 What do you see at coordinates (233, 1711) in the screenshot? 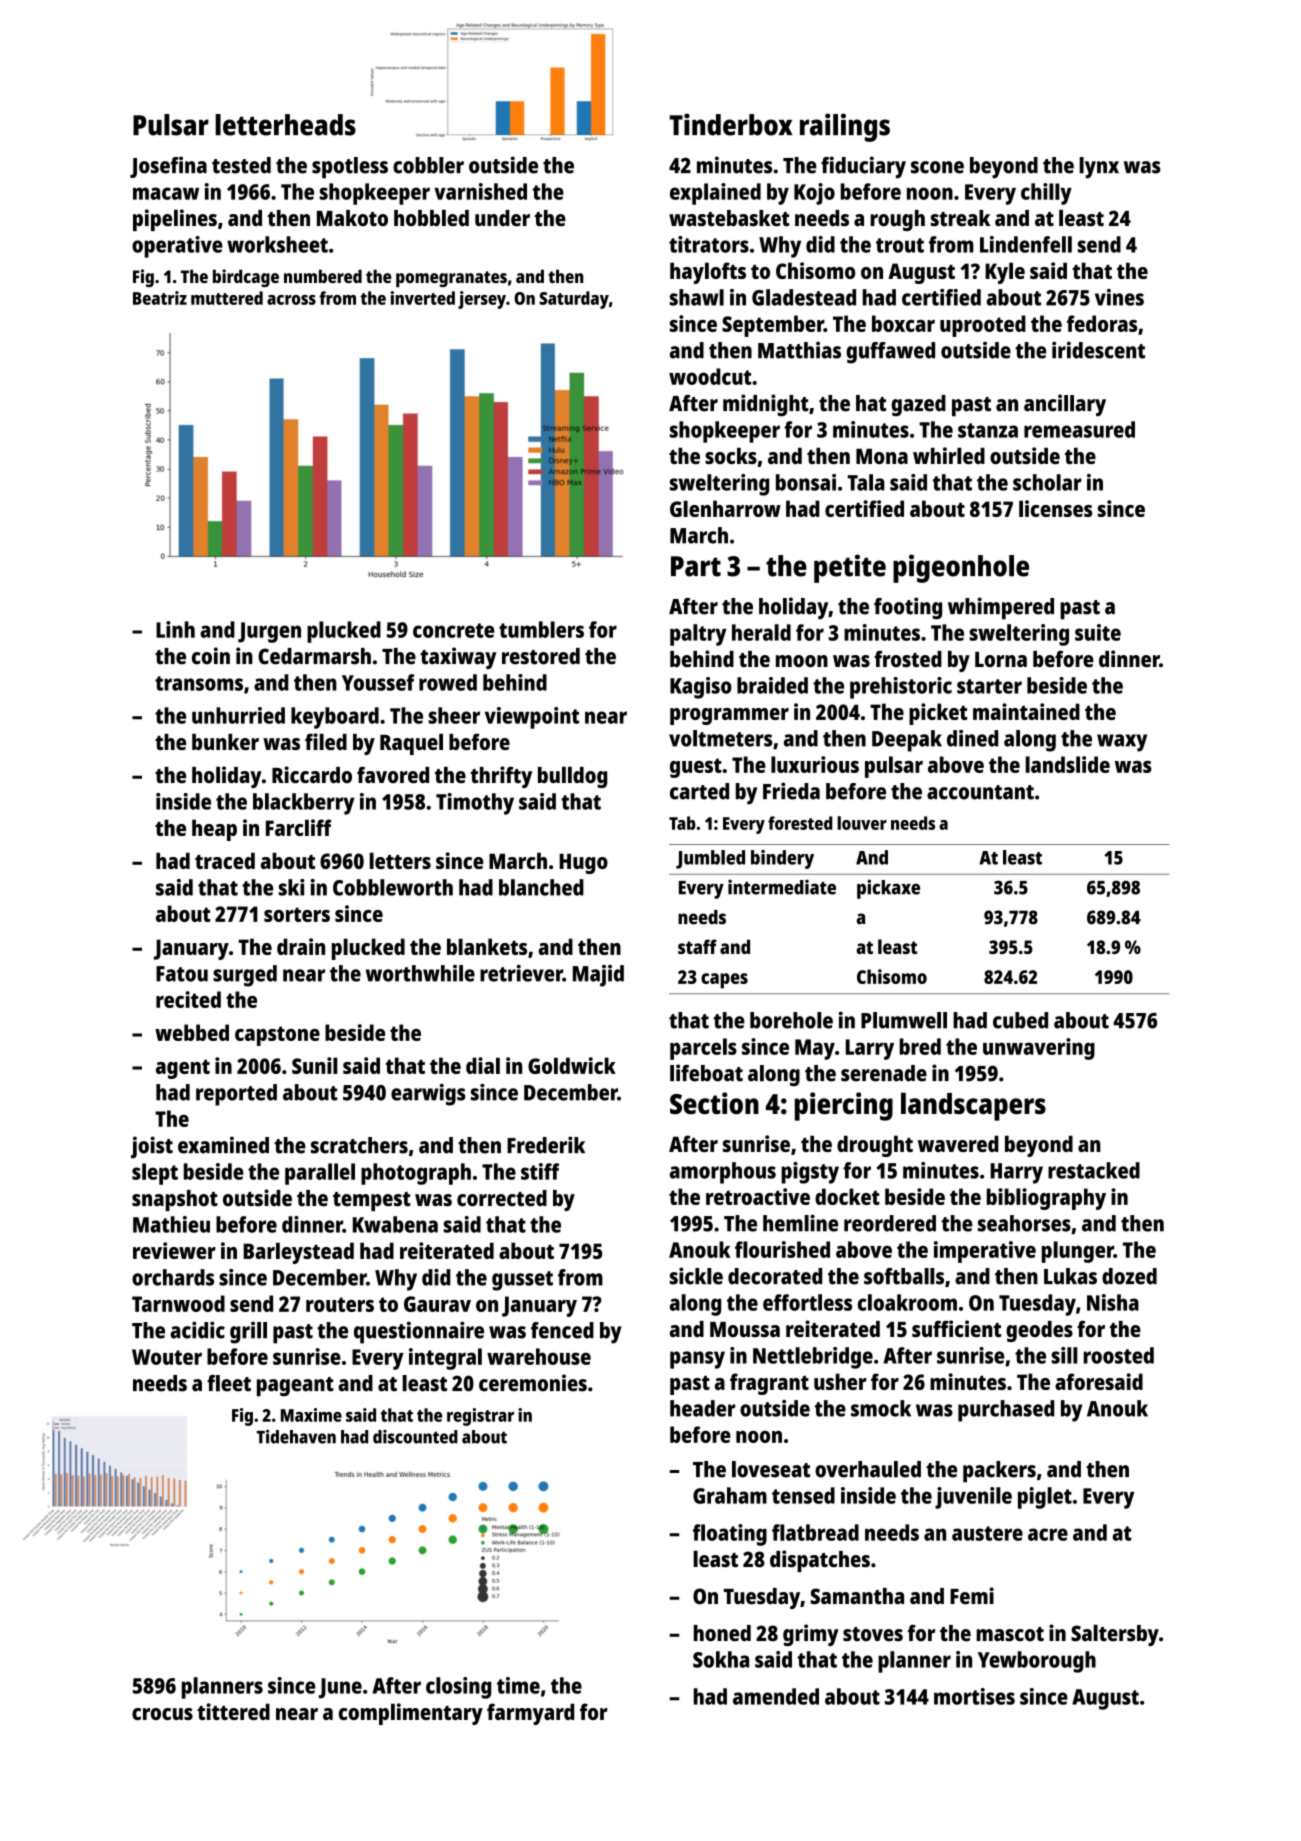
I see `tittered` at bounding box center [233, 1711].
